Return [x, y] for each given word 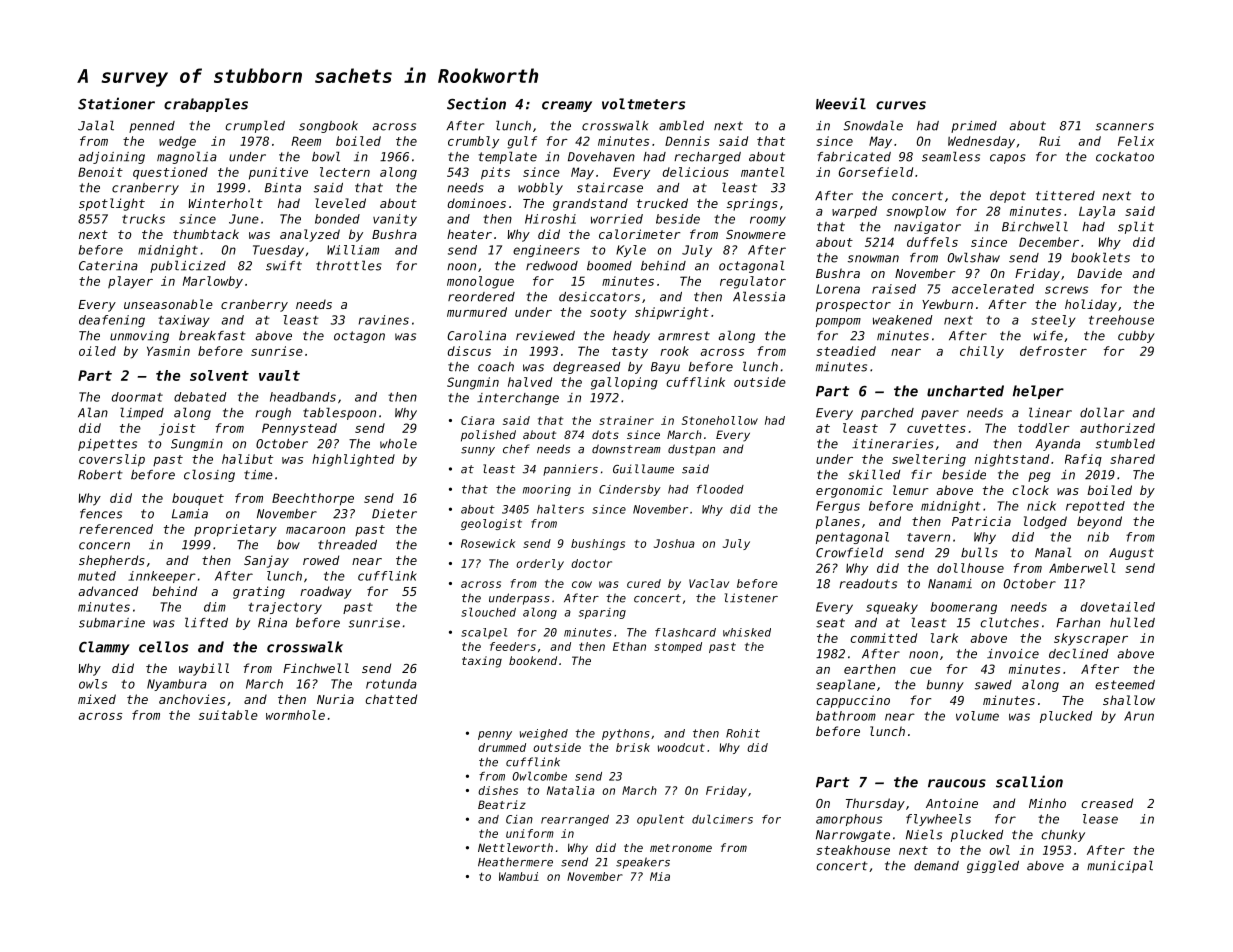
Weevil [841, 103]
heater [469, 234]
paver [940, 415]
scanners [1125, 127]
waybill [204, 669]
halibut [247, 459]
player [130, 282]
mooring [547, 490]
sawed [993, 685]
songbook [328, 127]
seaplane [845, 685]
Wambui [519, 876]
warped [854, 212]
